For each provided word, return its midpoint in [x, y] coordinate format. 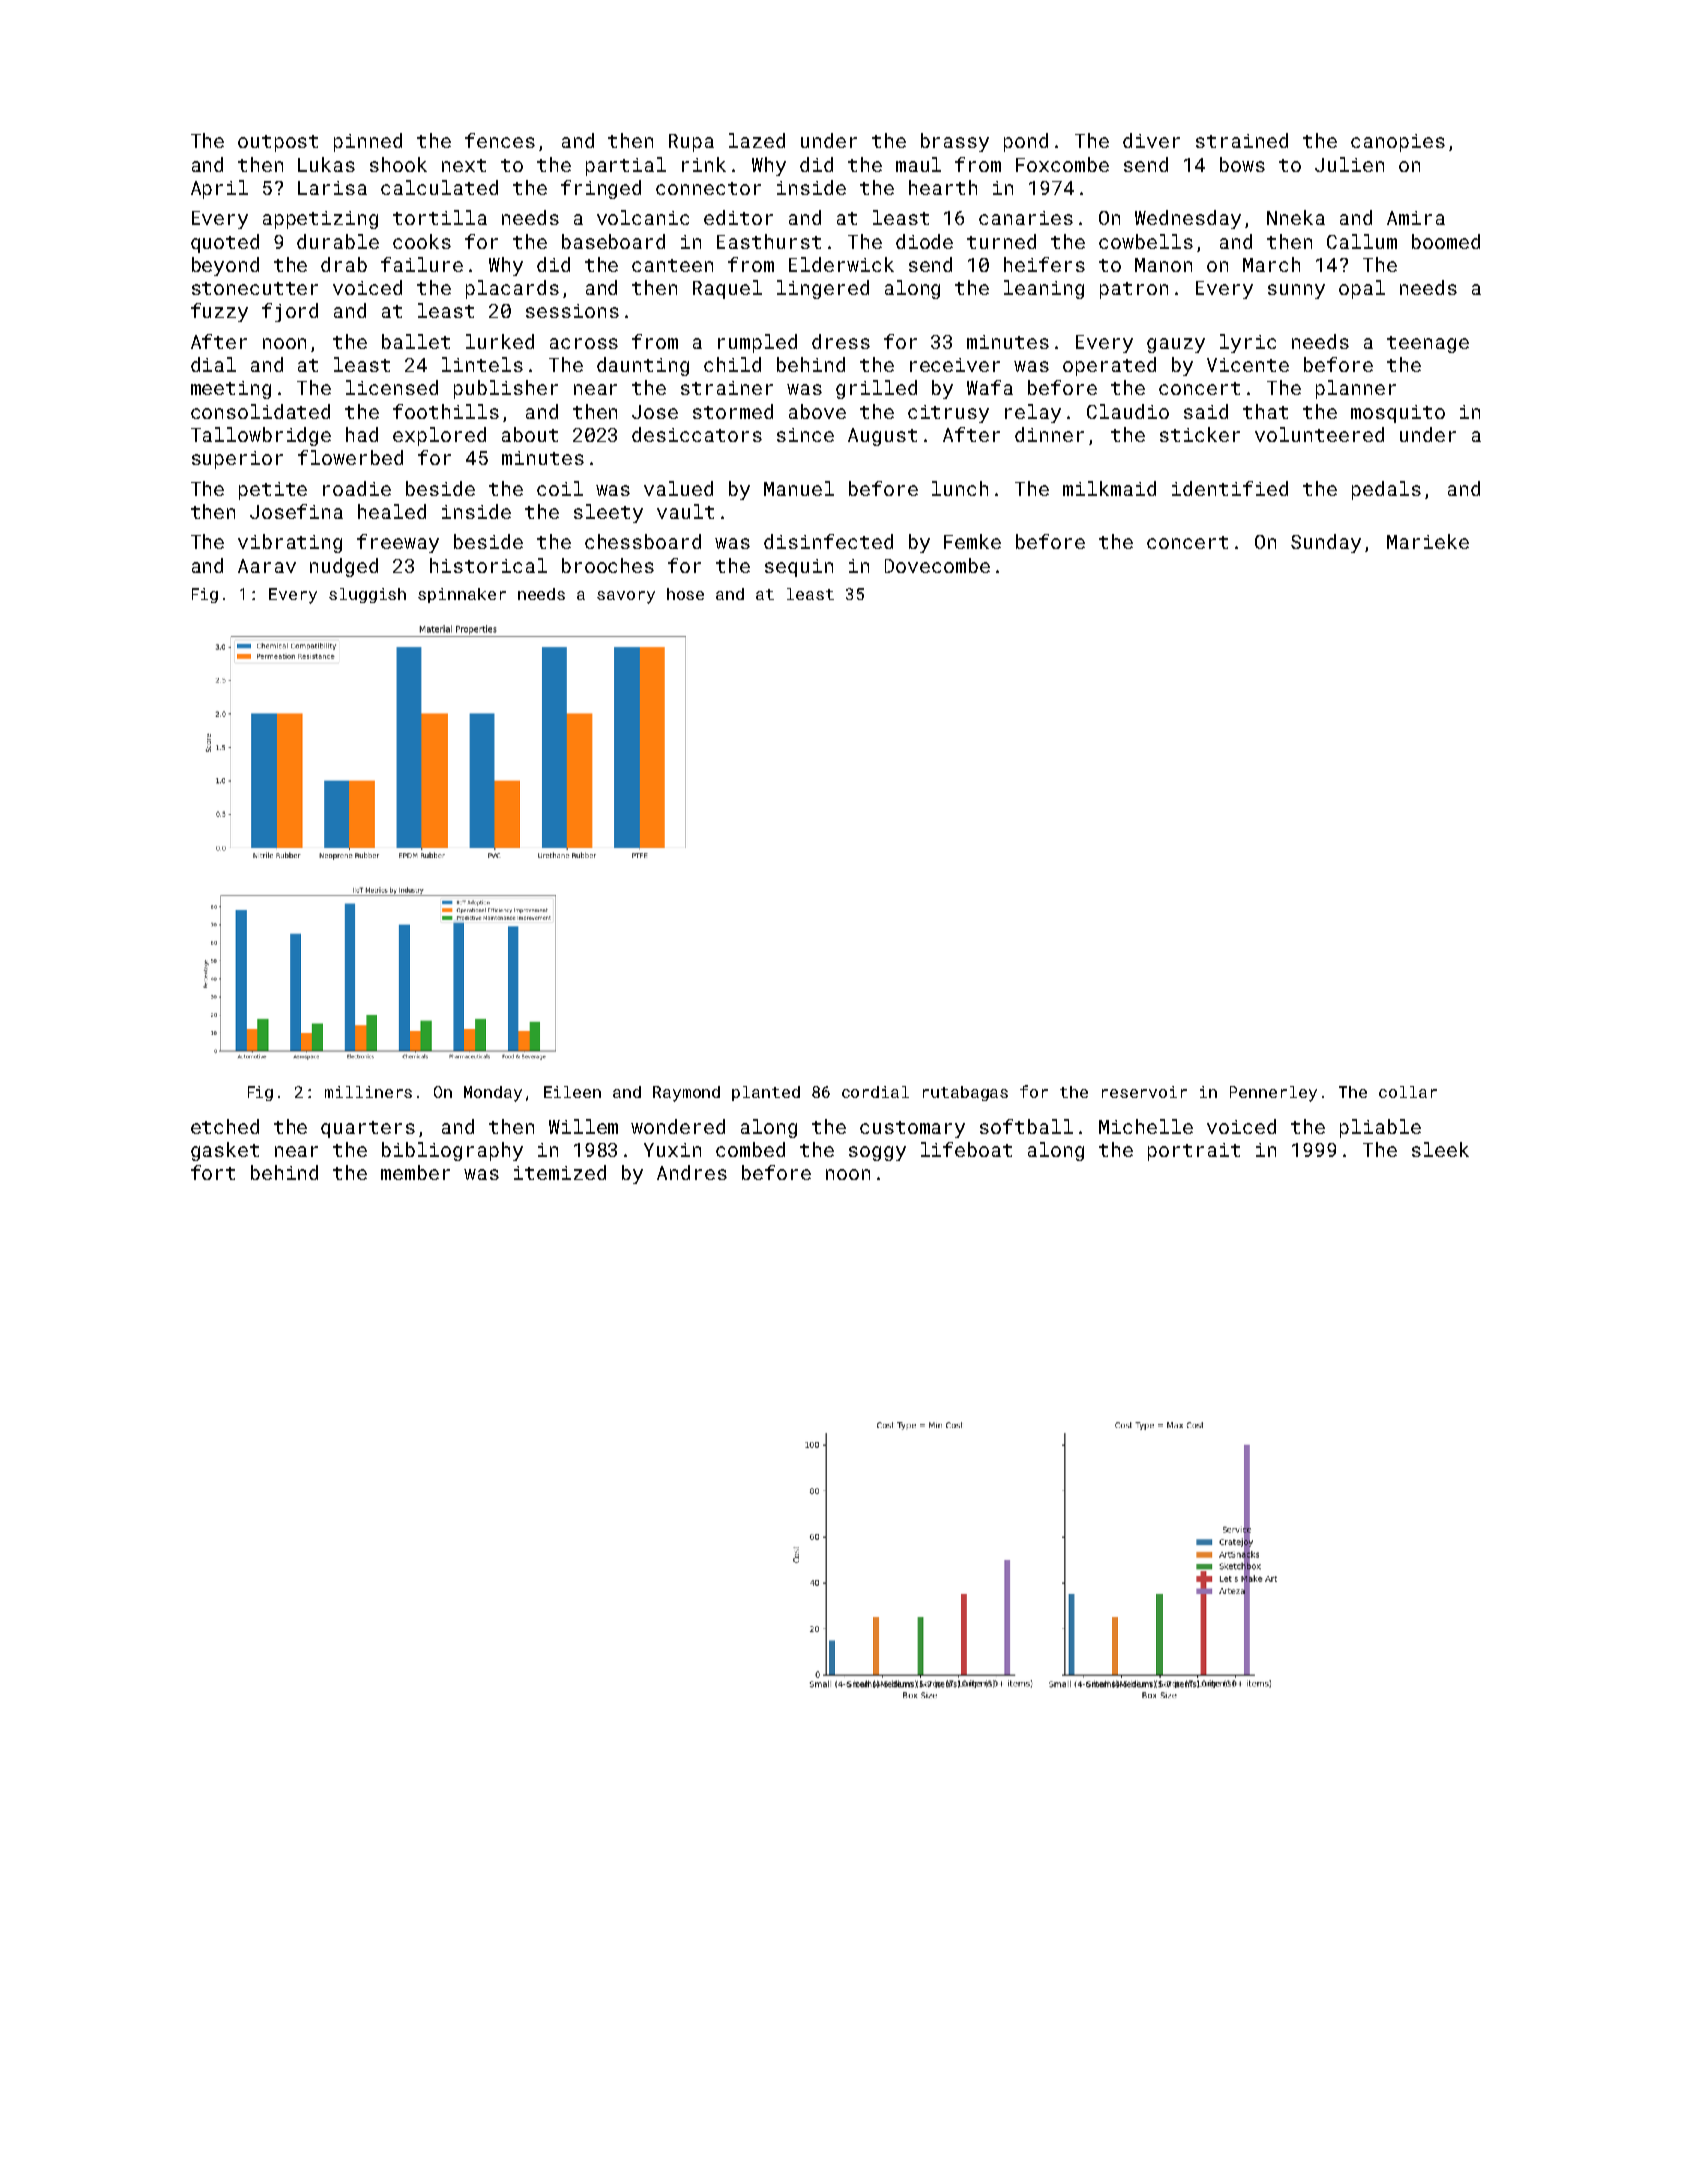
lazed [757, 140]
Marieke [1428, 541]
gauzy [1176, 345]
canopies [1398, 143]
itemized [560, 1172]
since [805, 435]
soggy [877, 1153]
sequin [799, 568]
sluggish [367, 595]
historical [488, 565]
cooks [422, 241]
